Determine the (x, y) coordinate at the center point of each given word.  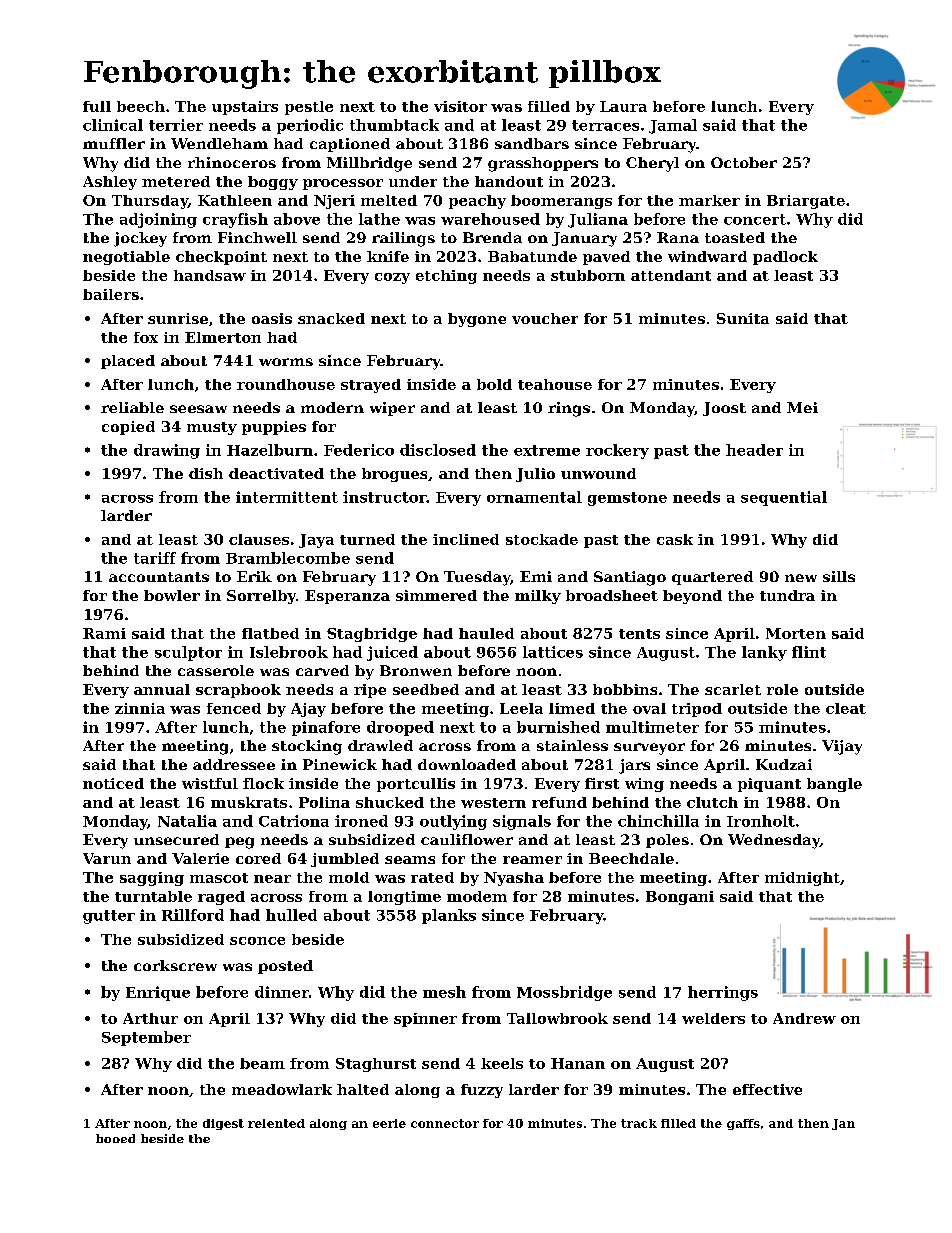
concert (755, 219)
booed (115, 1138)
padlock (785, 258)
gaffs (743, 1124)
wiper (392, 409)
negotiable (126, 258)
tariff (155, 558)
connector (445, 1123)
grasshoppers (543, 164)
